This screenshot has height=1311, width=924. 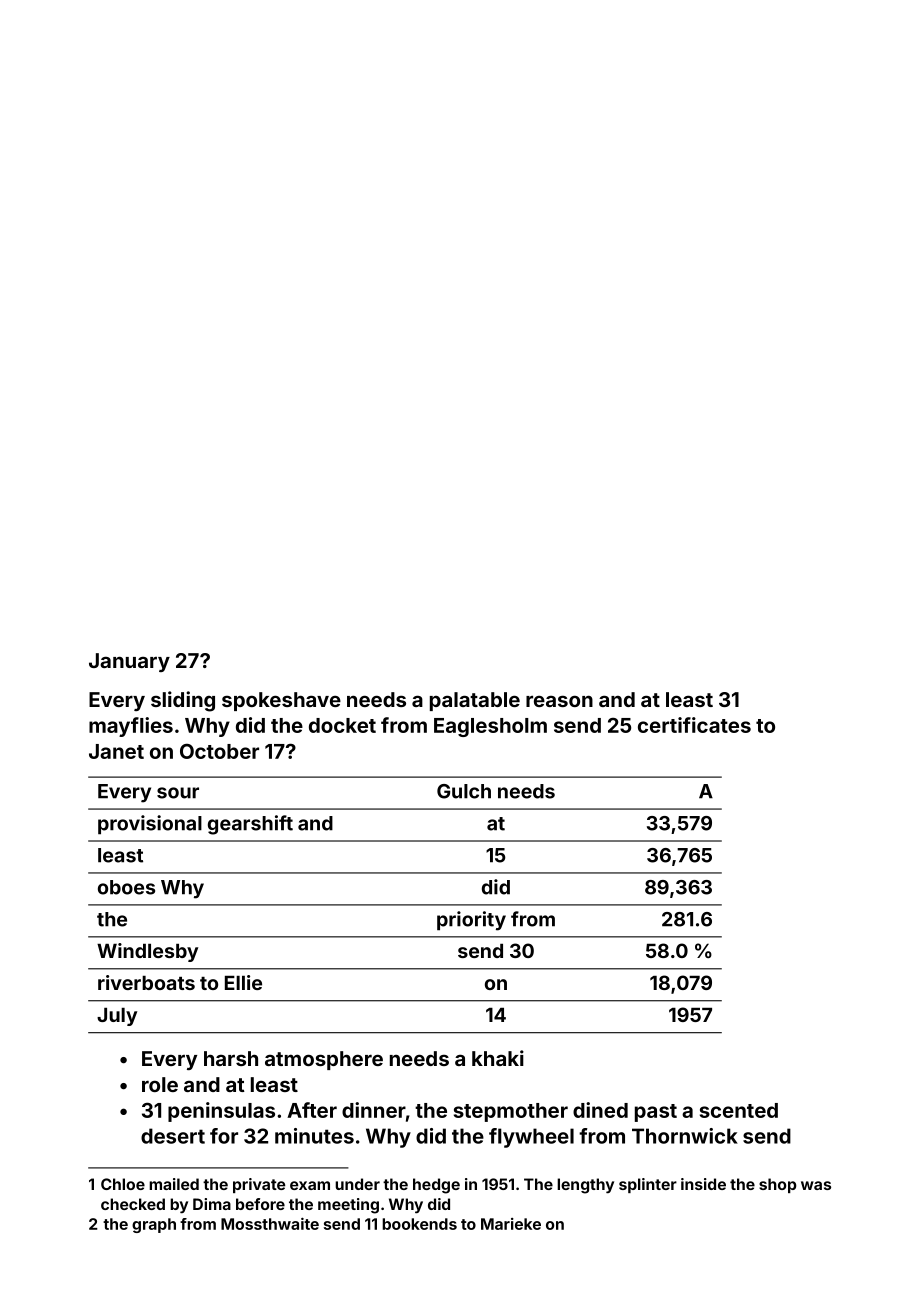 What do you see at coordinates (123, 1184) in the screenshot?
I see `Chloe` at bounding box center [123, 1184].
